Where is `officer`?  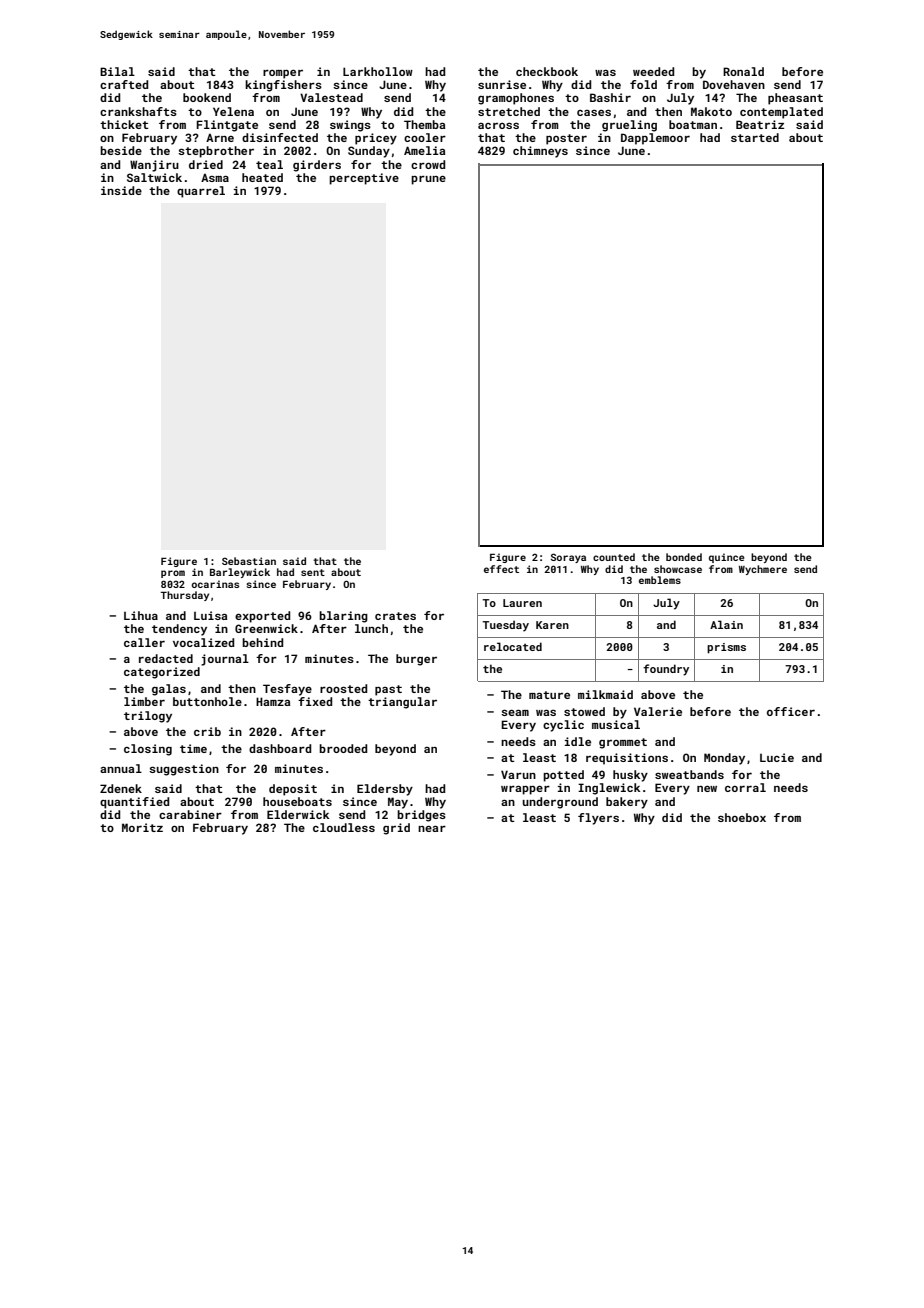 officer is located at coordinates (791, 711).
